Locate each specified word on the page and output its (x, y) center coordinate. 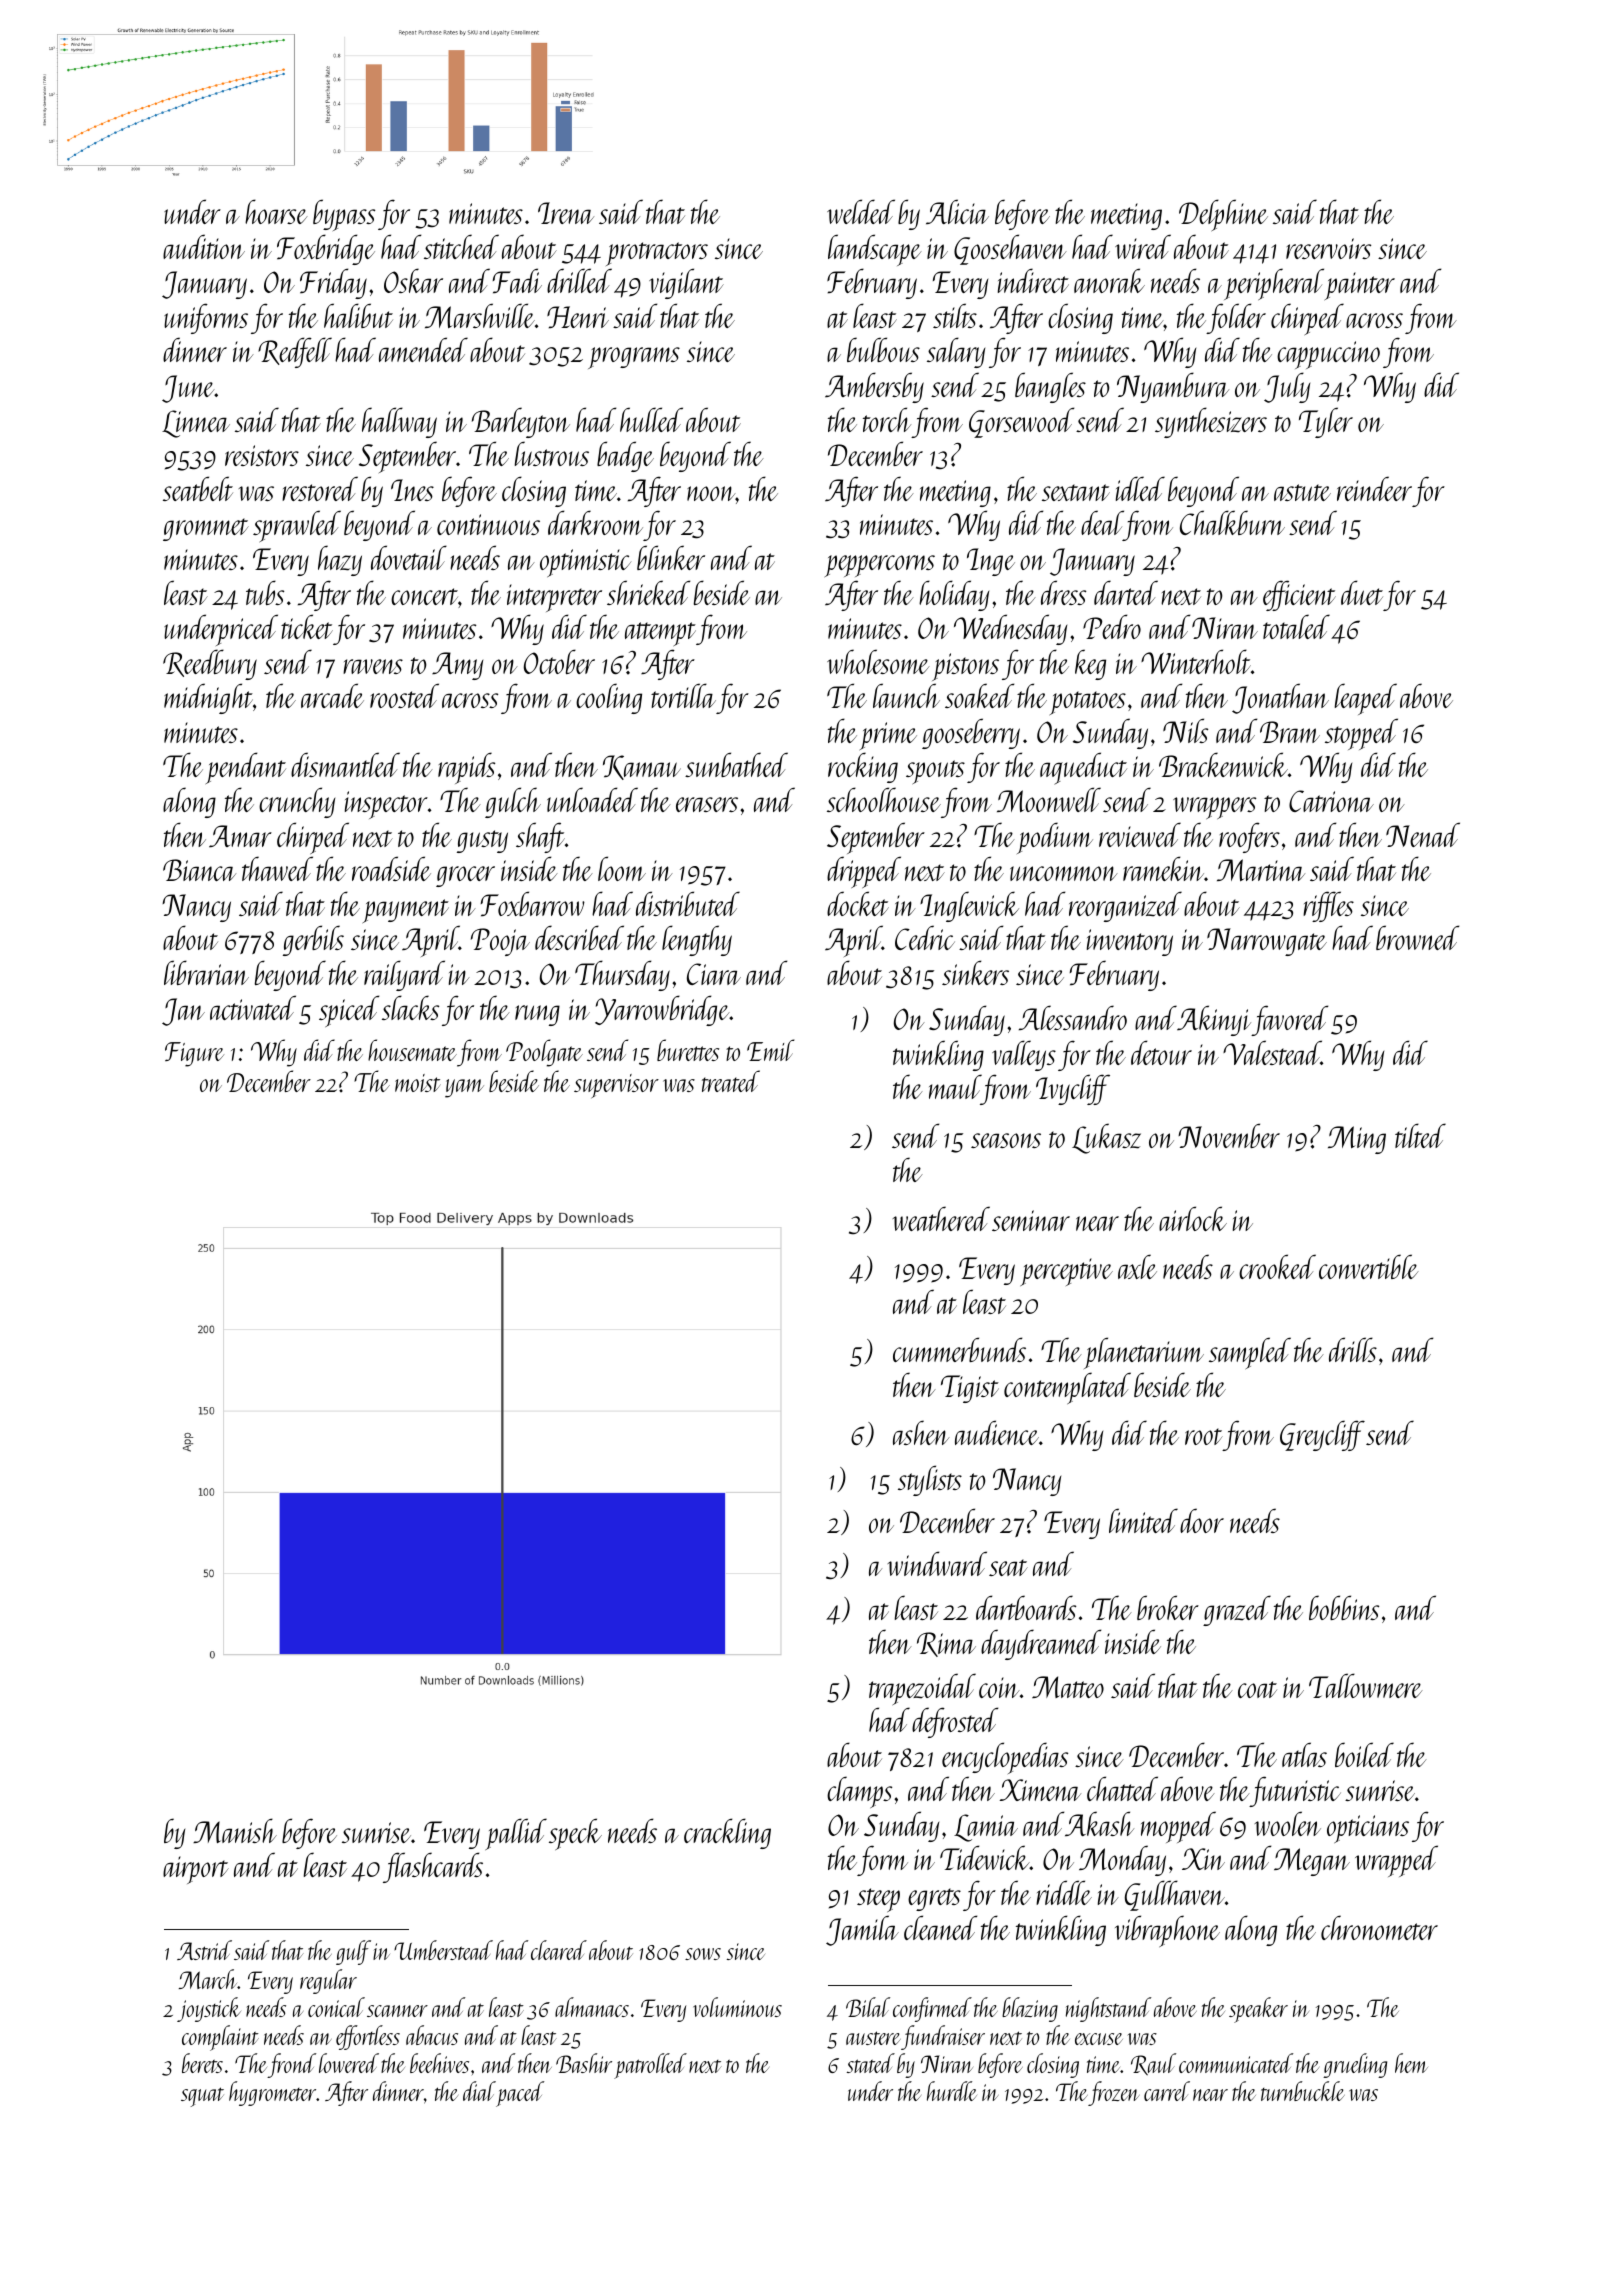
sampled (1250, 1353)
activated (253, 1007)
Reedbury (210, 664)
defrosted (955, 1722)
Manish (235, 1830)
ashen (921, 1432)
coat (1257, 1689)
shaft (540, 837)
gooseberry (971, 733)
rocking (863, 767)
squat (202, 2097)
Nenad (1423, 834)
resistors (262, 455)
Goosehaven (1010, 249)
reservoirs (1328, 248)
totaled (1296, 626)
